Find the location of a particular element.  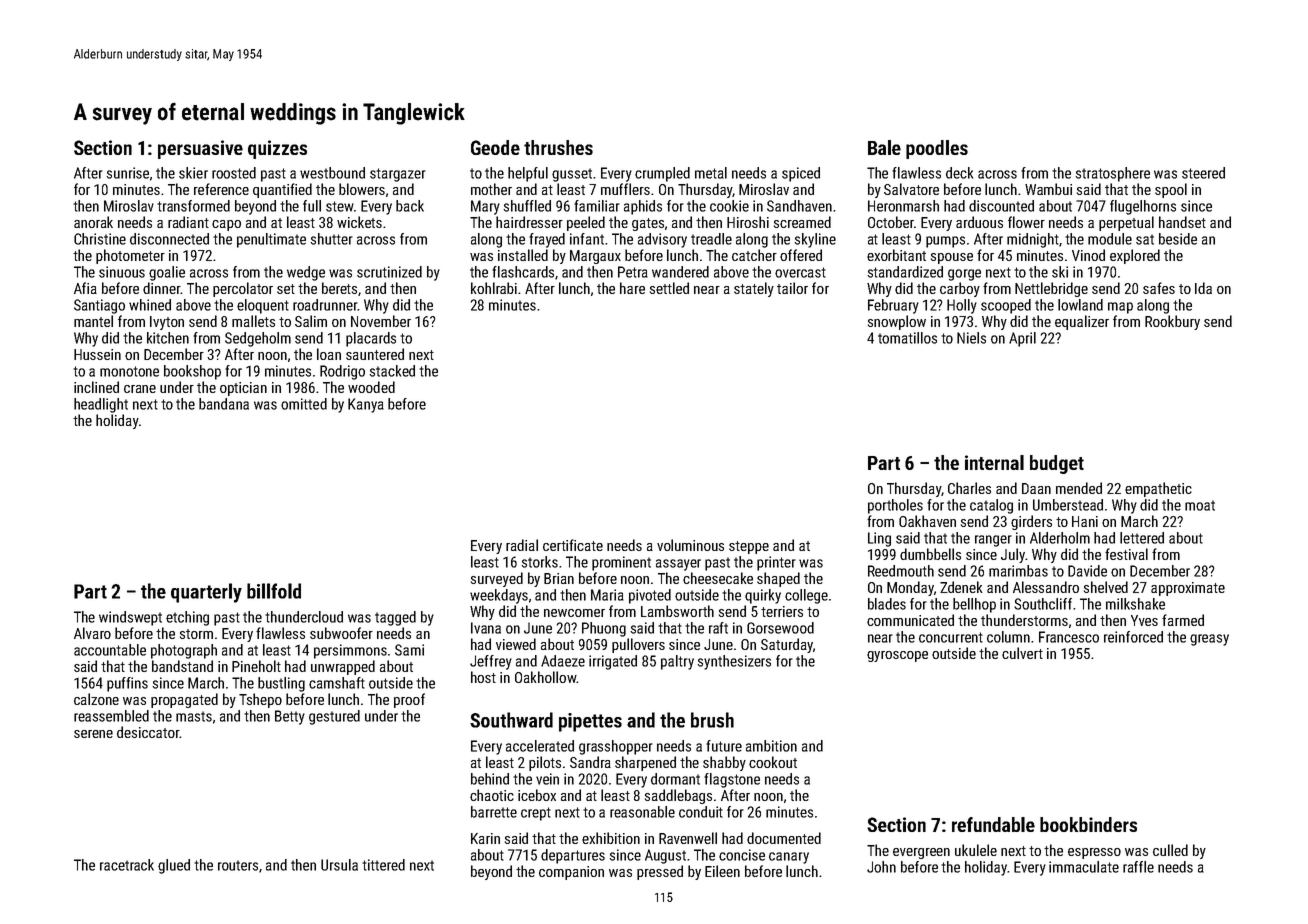

routers is located at coordinates (238, 865).
